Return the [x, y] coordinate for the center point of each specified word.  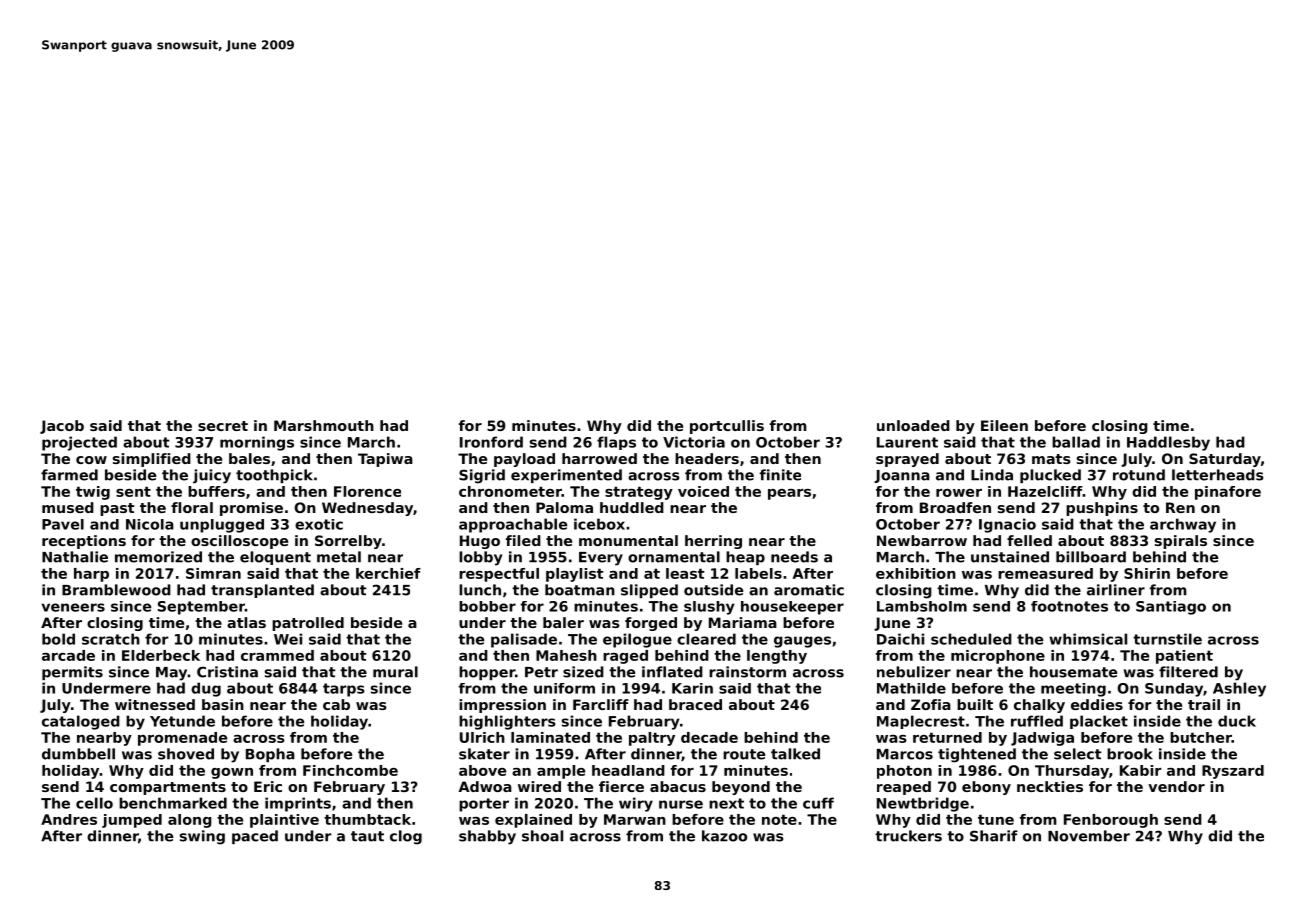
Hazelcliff [1045, 491]
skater [484, 754]
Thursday [1072, 772]
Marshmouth [324, 425]
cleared [706, 639]
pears [789, 494]
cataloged [81, 722]
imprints [298, 804]
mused [68, 507]
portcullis [727, 427]
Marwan [635, 819]
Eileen [1004, 425]
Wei [288, 639]
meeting [1073, 690]
